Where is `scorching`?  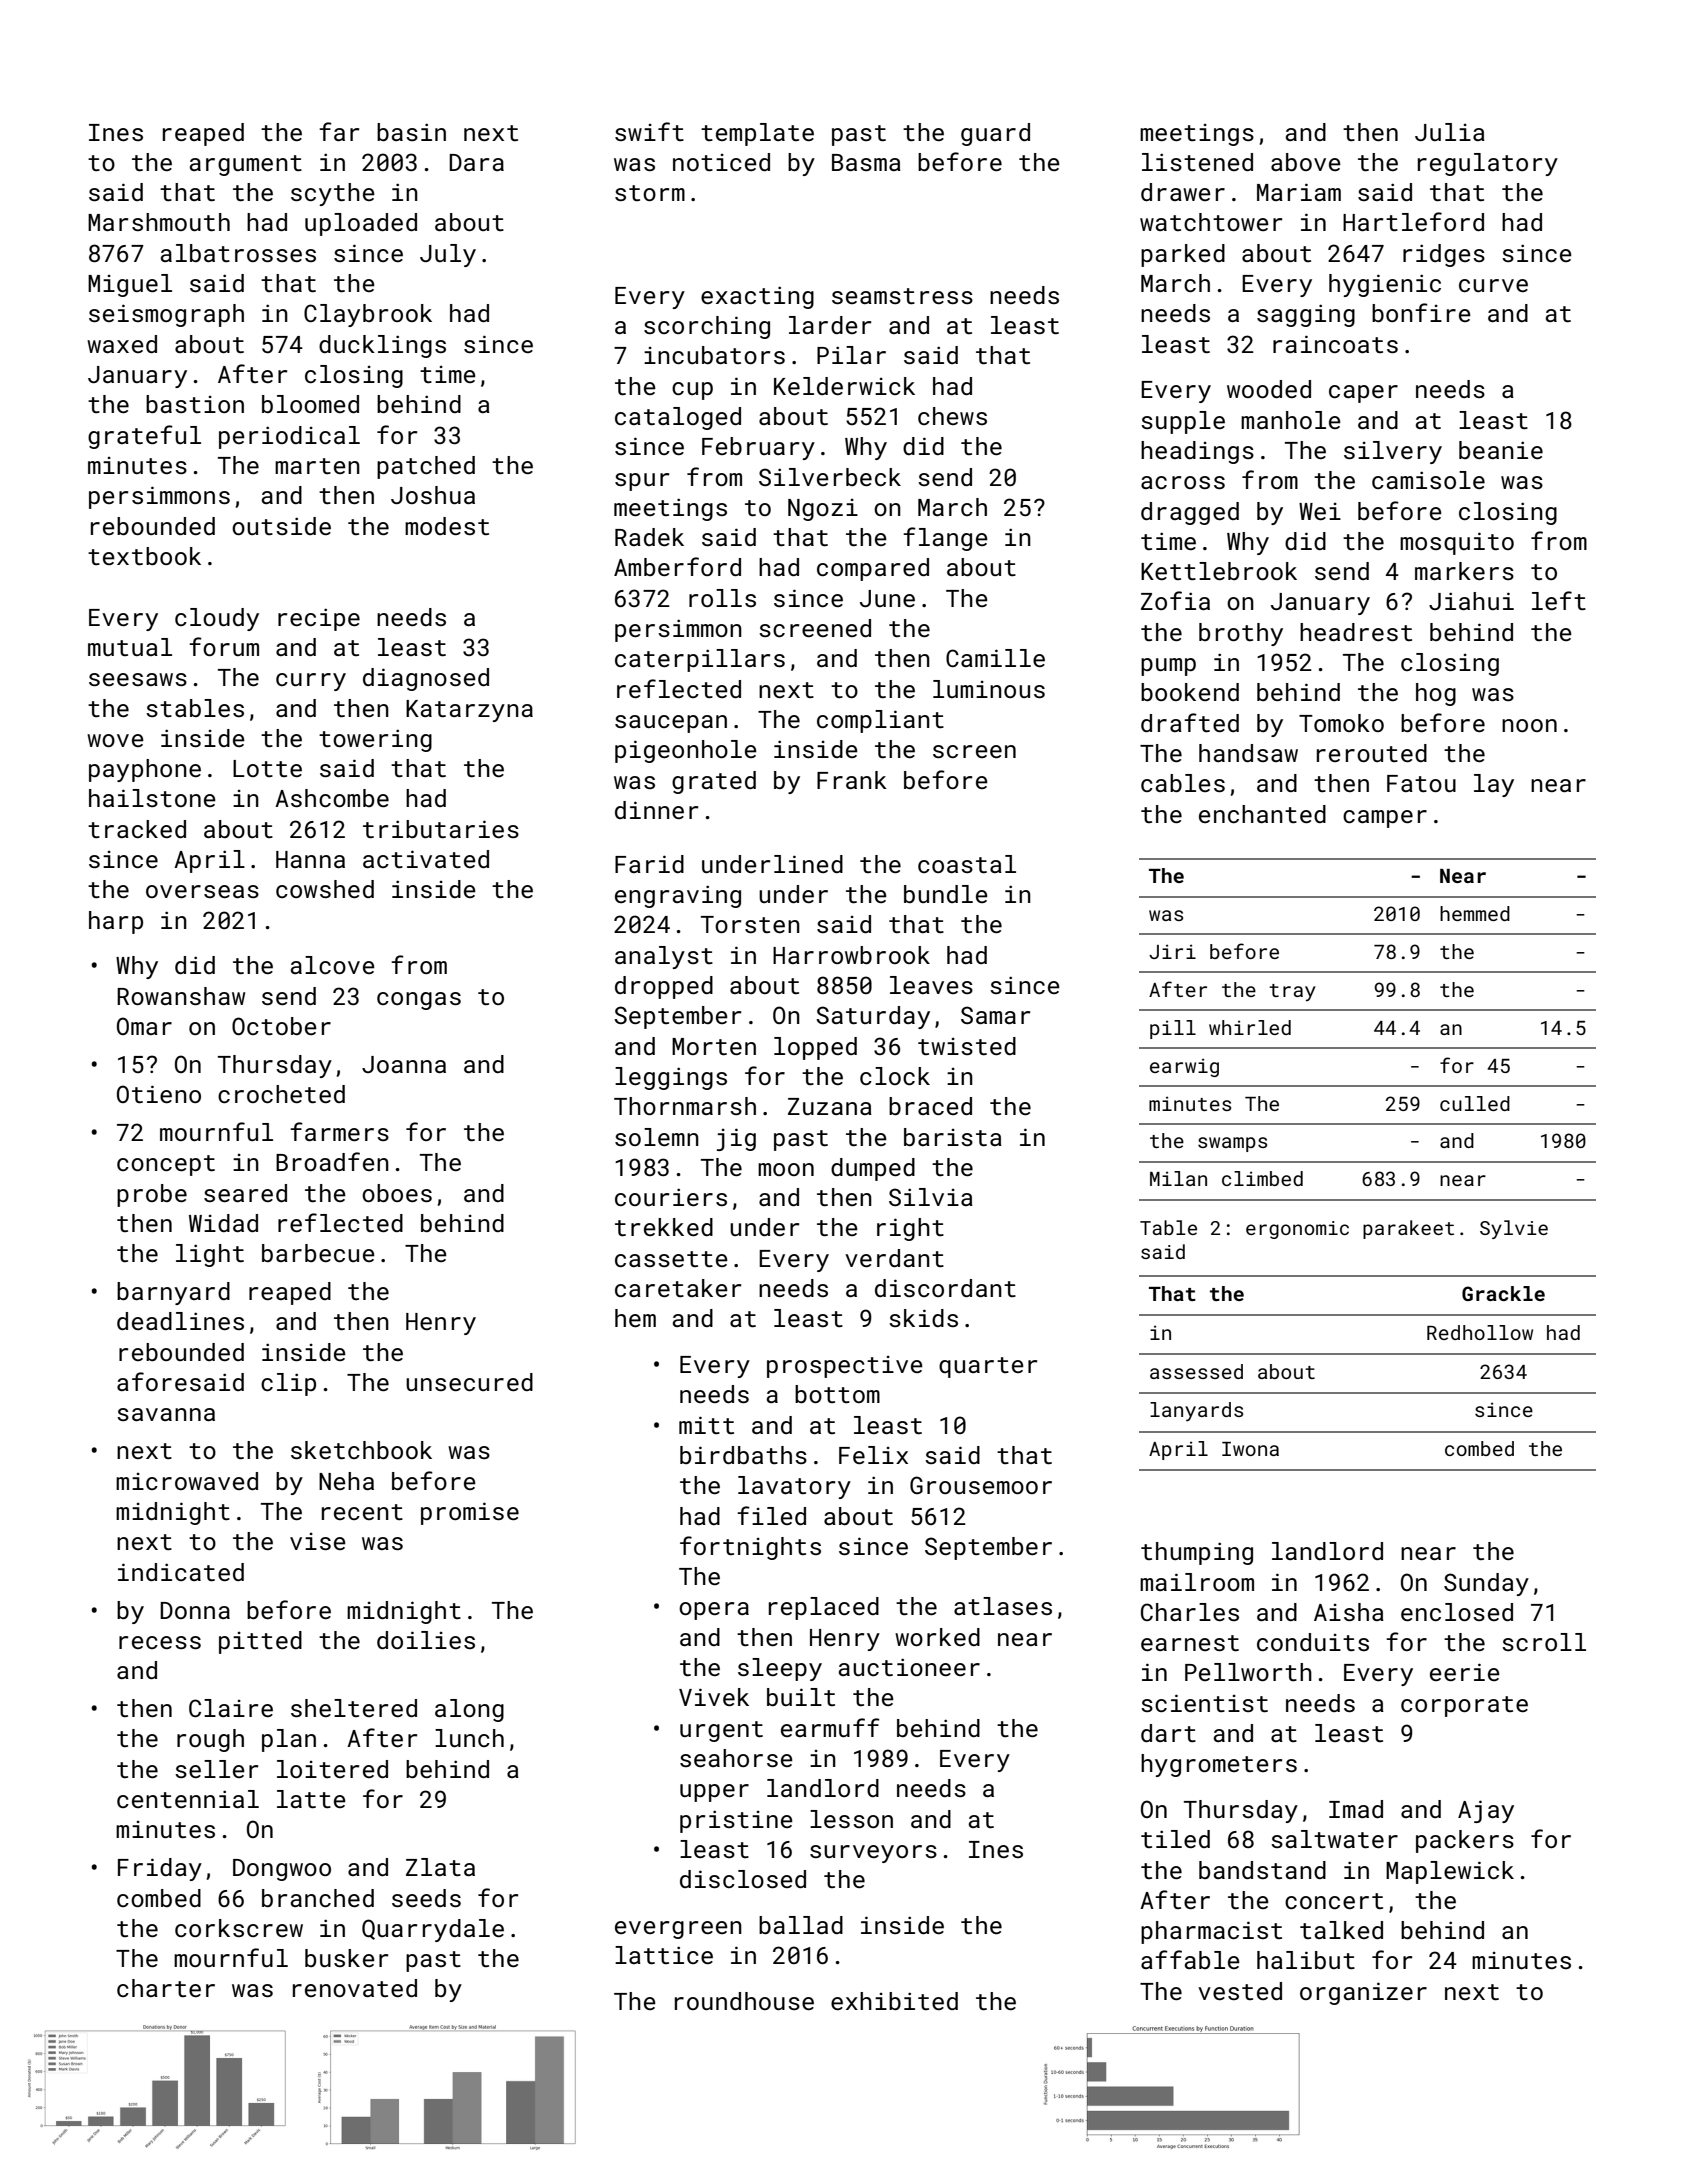 scorching is located at coordinates (707, 327).
